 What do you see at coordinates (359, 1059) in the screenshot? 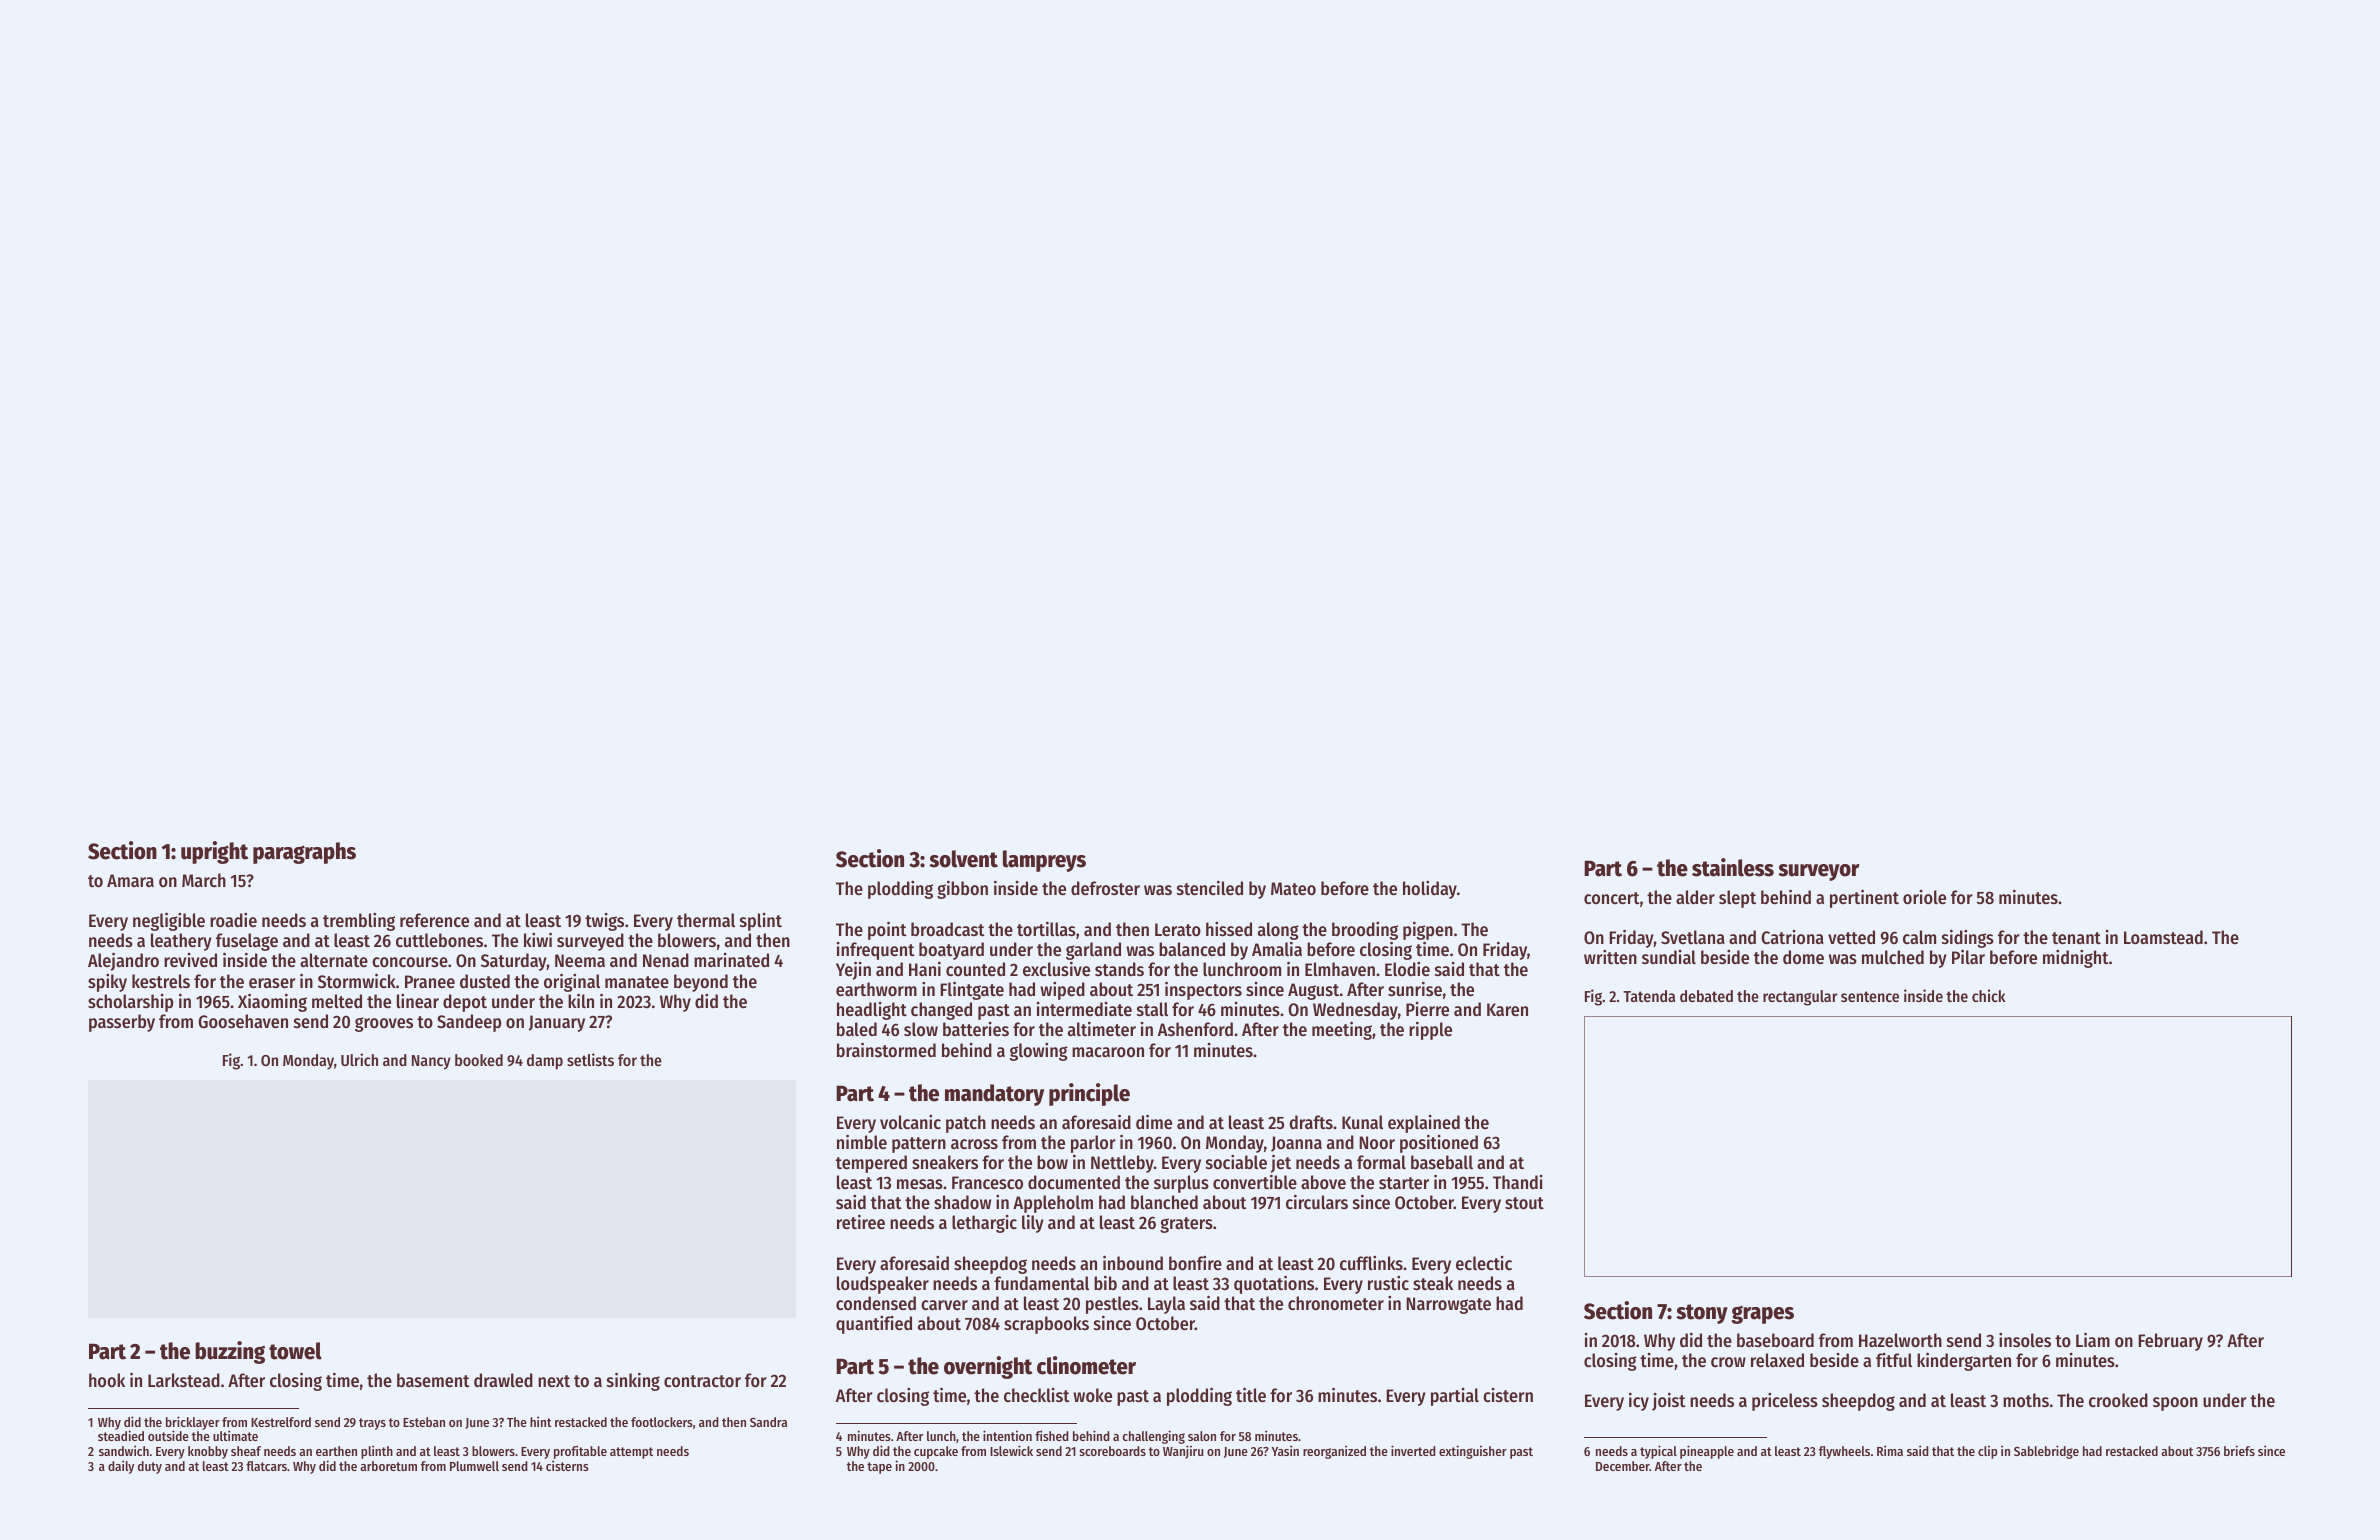
I see `Ulrich` at bounding box center [359, 1059].
